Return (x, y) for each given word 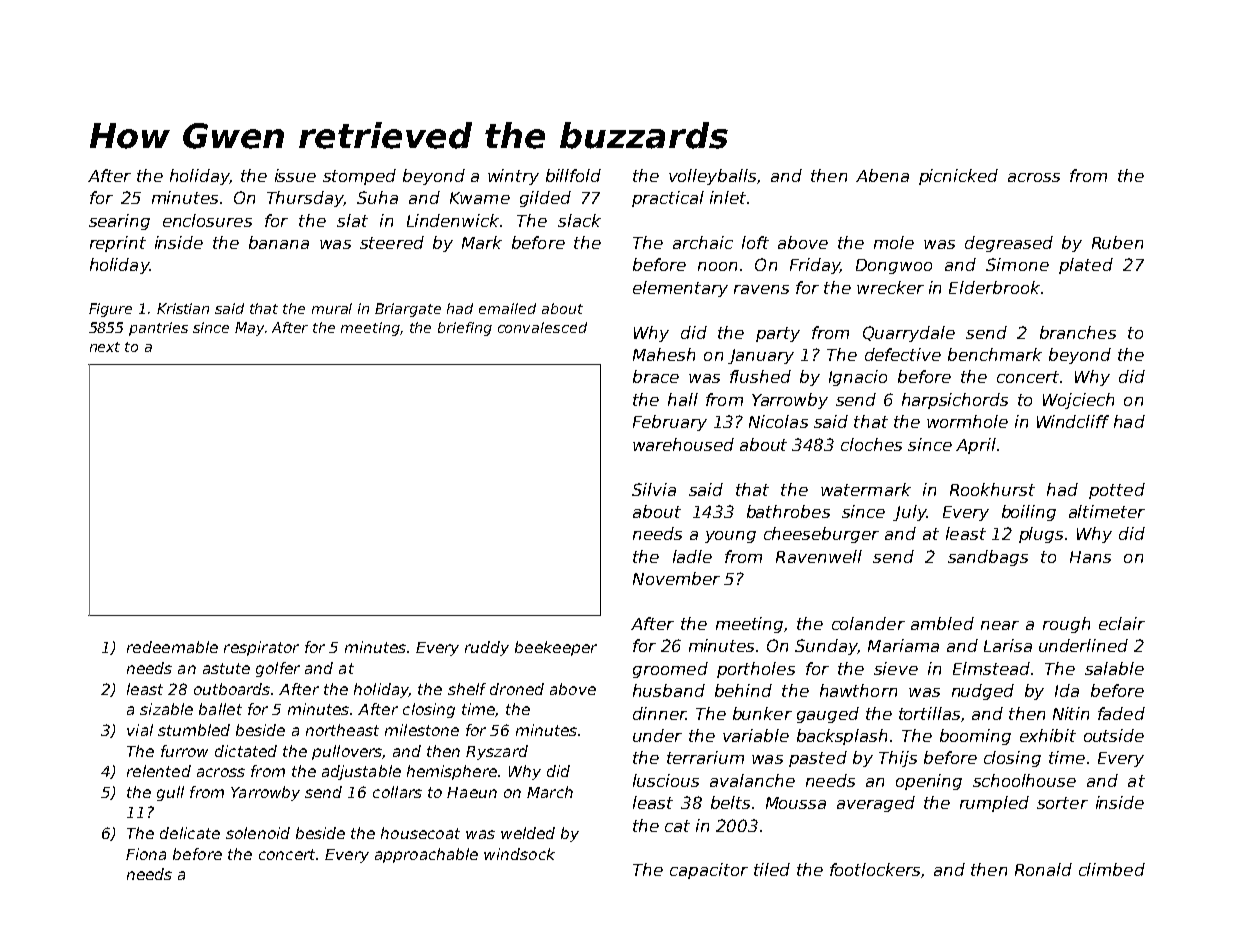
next (105, 347)
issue (295, 175)
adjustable (361, 772)
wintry (513, 177)
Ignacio (858, 378)
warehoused (683, 444)
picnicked (958, 177)
